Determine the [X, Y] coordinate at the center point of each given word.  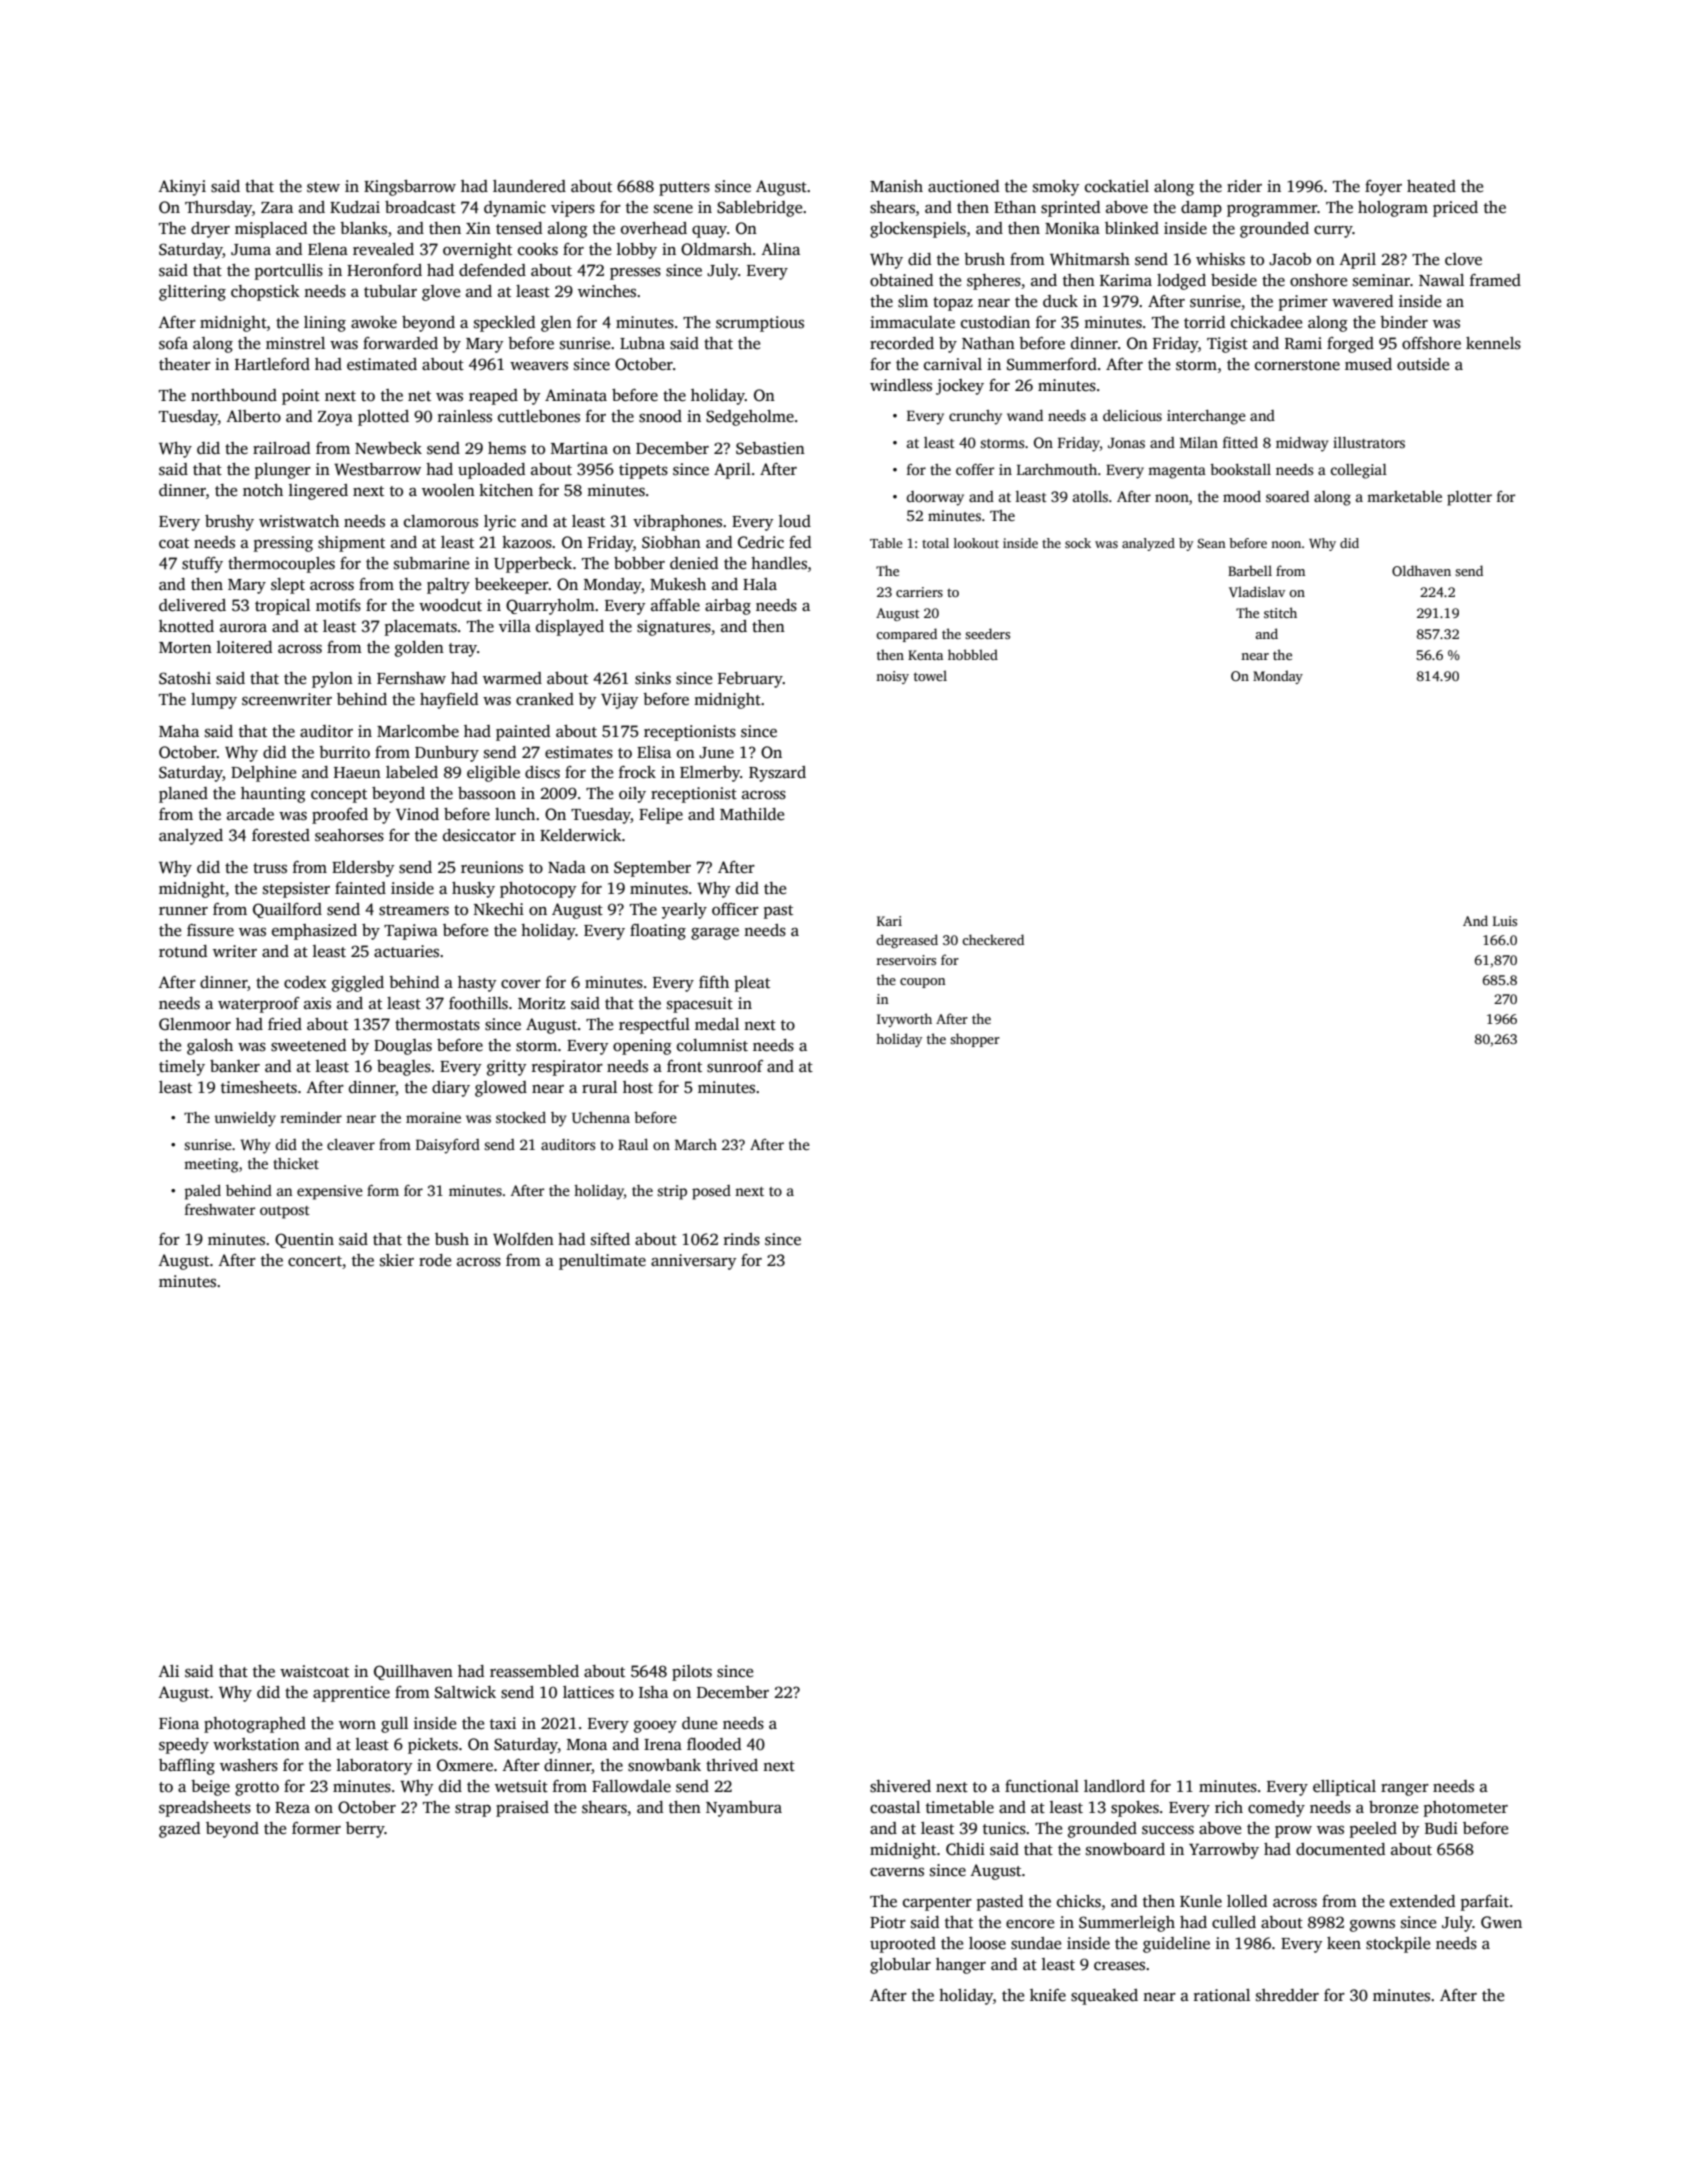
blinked [1132, 228]
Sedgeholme [750, 418]
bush [452, 1239]
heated [1431, 186]
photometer [1466, 1809]
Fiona [179, 1723]
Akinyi [182, 188]
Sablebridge [759, 209]
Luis [1505, 921]
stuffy [202, 565]
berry [365, 1830]
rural [599, 1087]
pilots [692, 1673]
